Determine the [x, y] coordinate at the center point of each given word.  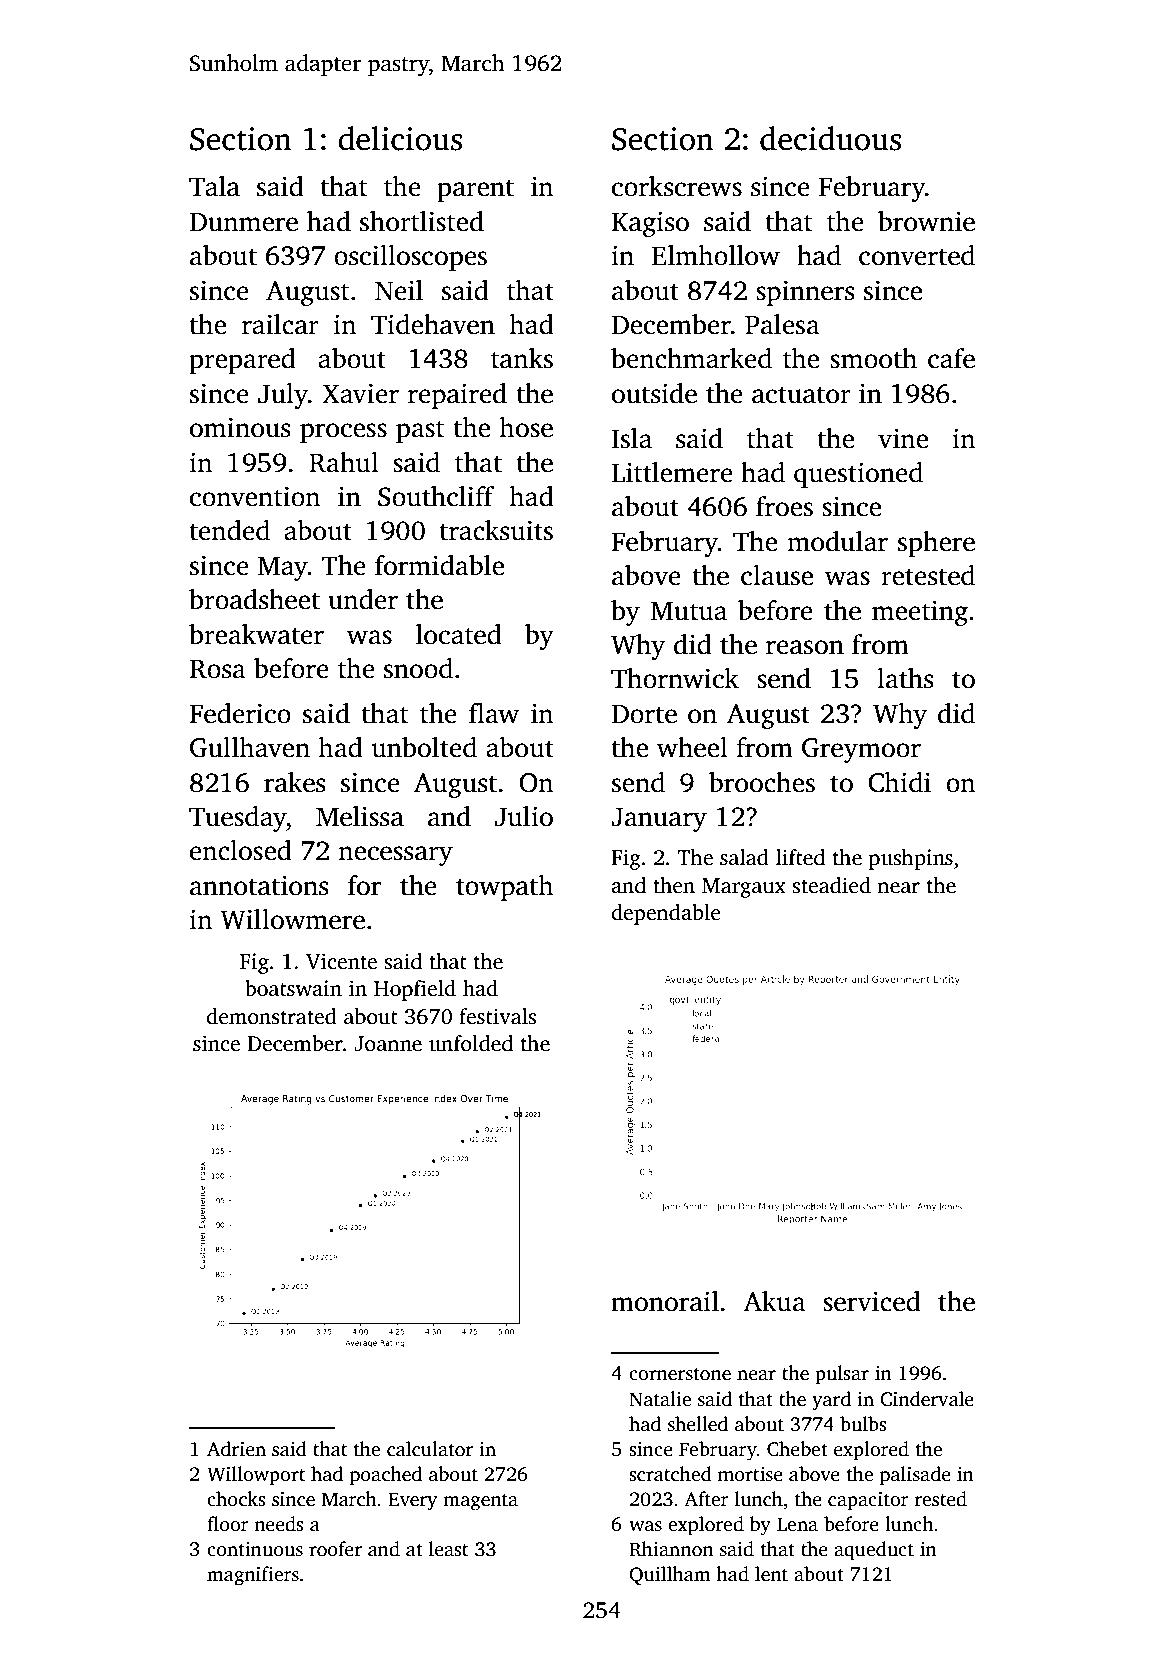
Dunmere [244, 222]
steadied [831, 885]
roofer [335, 1549]
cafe [951, 358]
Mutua [688, 611]
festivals [497, 1016]
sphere [936, 544]
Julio [524, 816]
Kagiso [650, 224]
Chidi [899, 782]
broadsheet [254, 599]
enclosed [241, 850]
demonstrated [271, 1016]
